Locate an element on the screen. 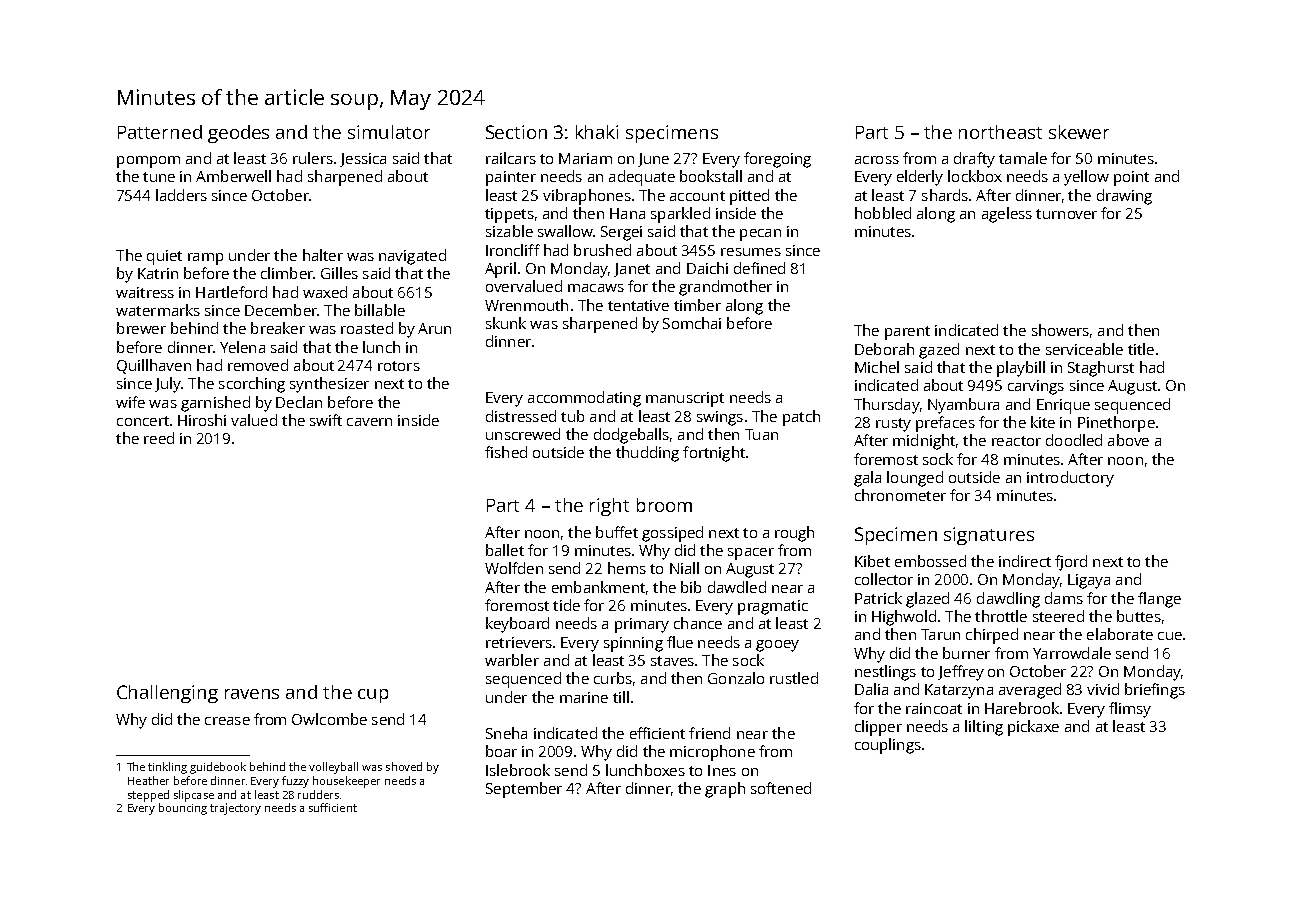 This screenshot has height=924, width=1308. indirect is located at coordinates (1025, 561).
